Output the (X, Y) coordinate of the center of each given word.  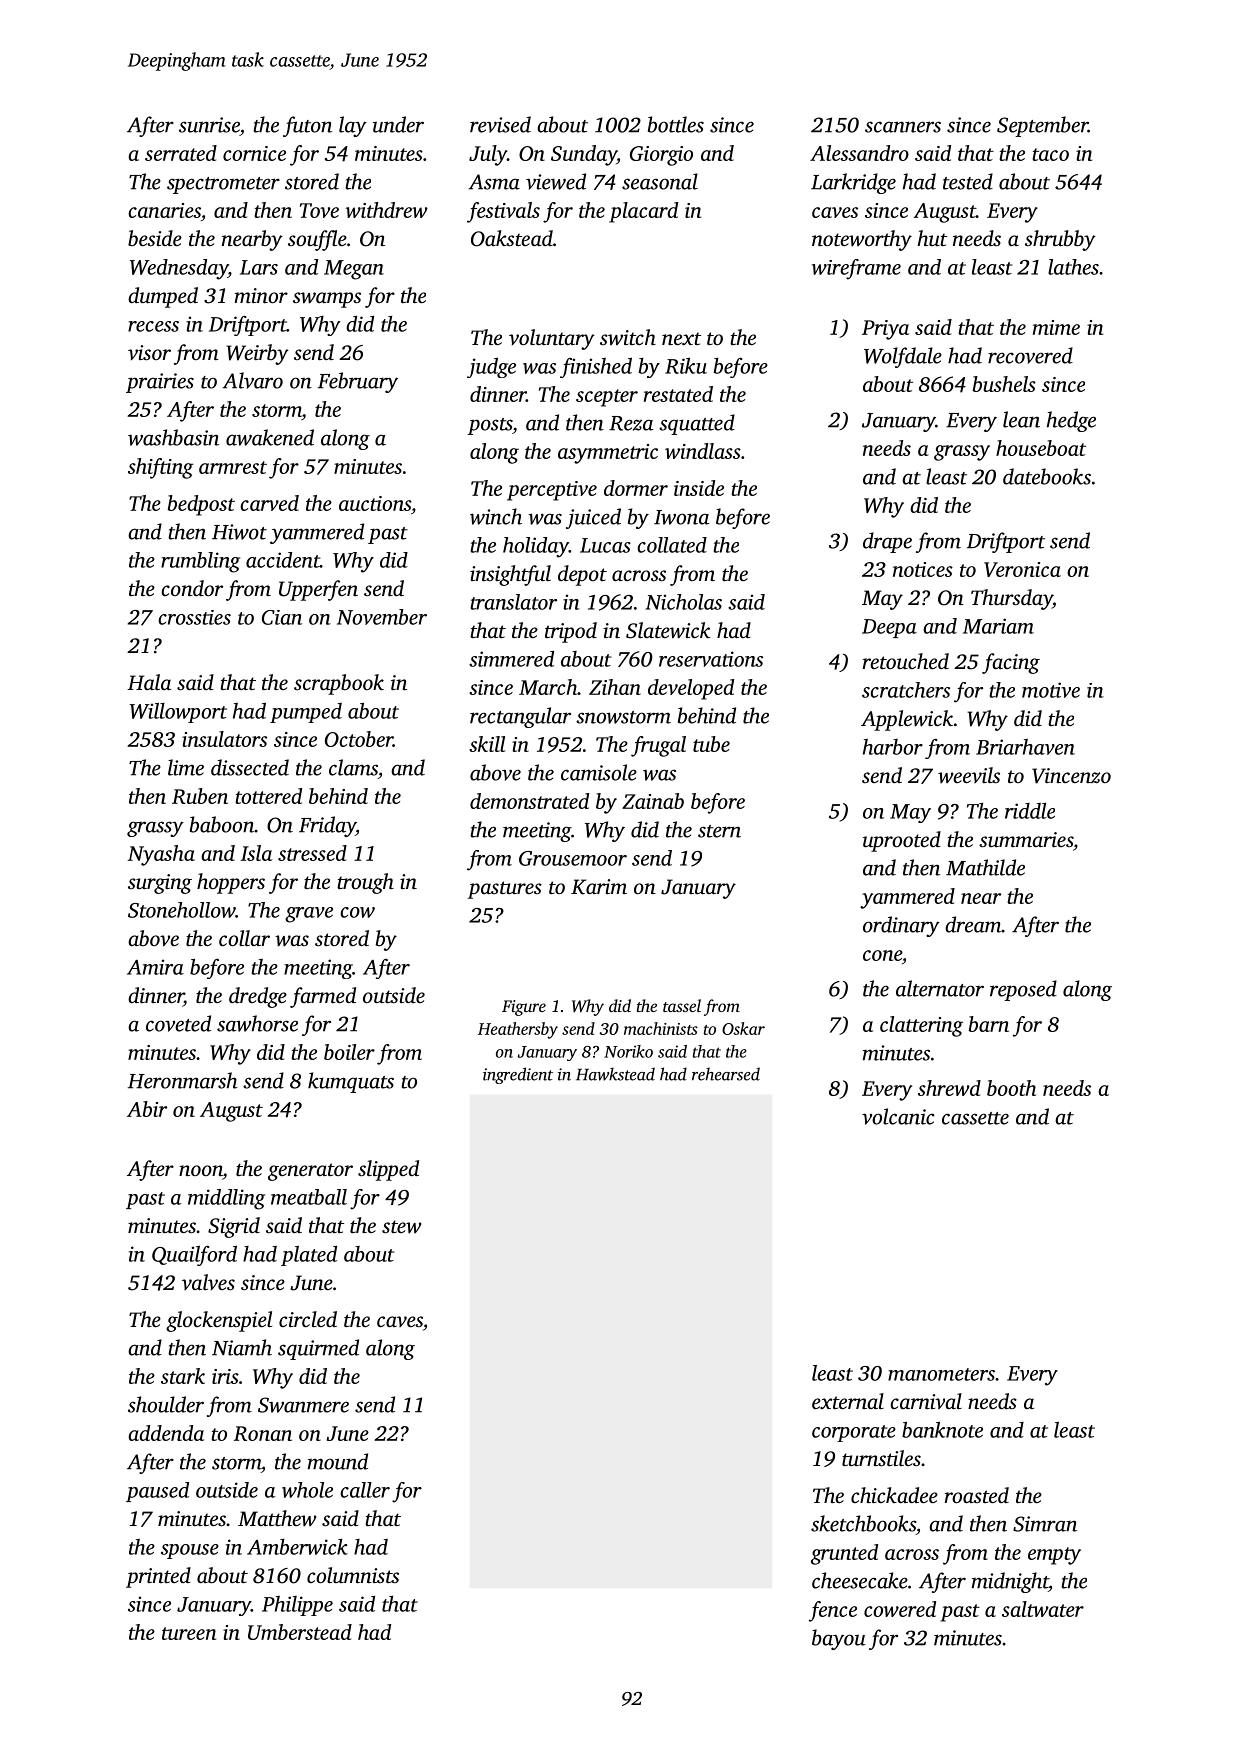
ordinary (901, 926)
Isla (256, 853)
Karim (599, 887)
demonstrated (529, 801)
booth (1011, 1088)
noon (201, 1170)
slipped (388, 1170)
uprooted (902, 841)
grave (309, 915)
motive (1051, 690)
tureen (189, 1633)
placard (643, 212)
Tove (319, 210)
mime (1056, 327)
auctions (375, 503)
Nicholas (683, 602)
